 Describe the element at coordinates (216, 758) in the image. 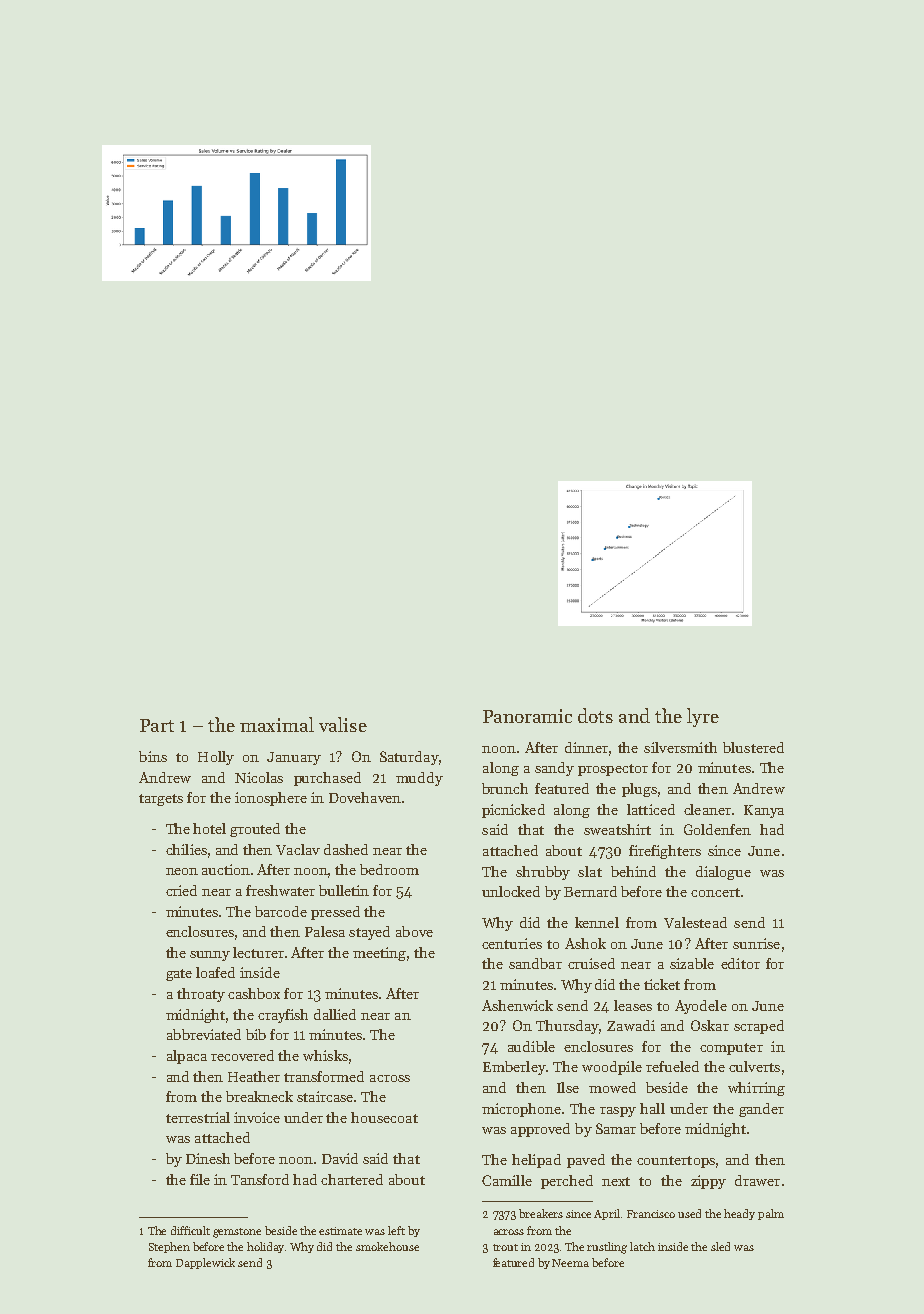

I see `Holly` at that location.
